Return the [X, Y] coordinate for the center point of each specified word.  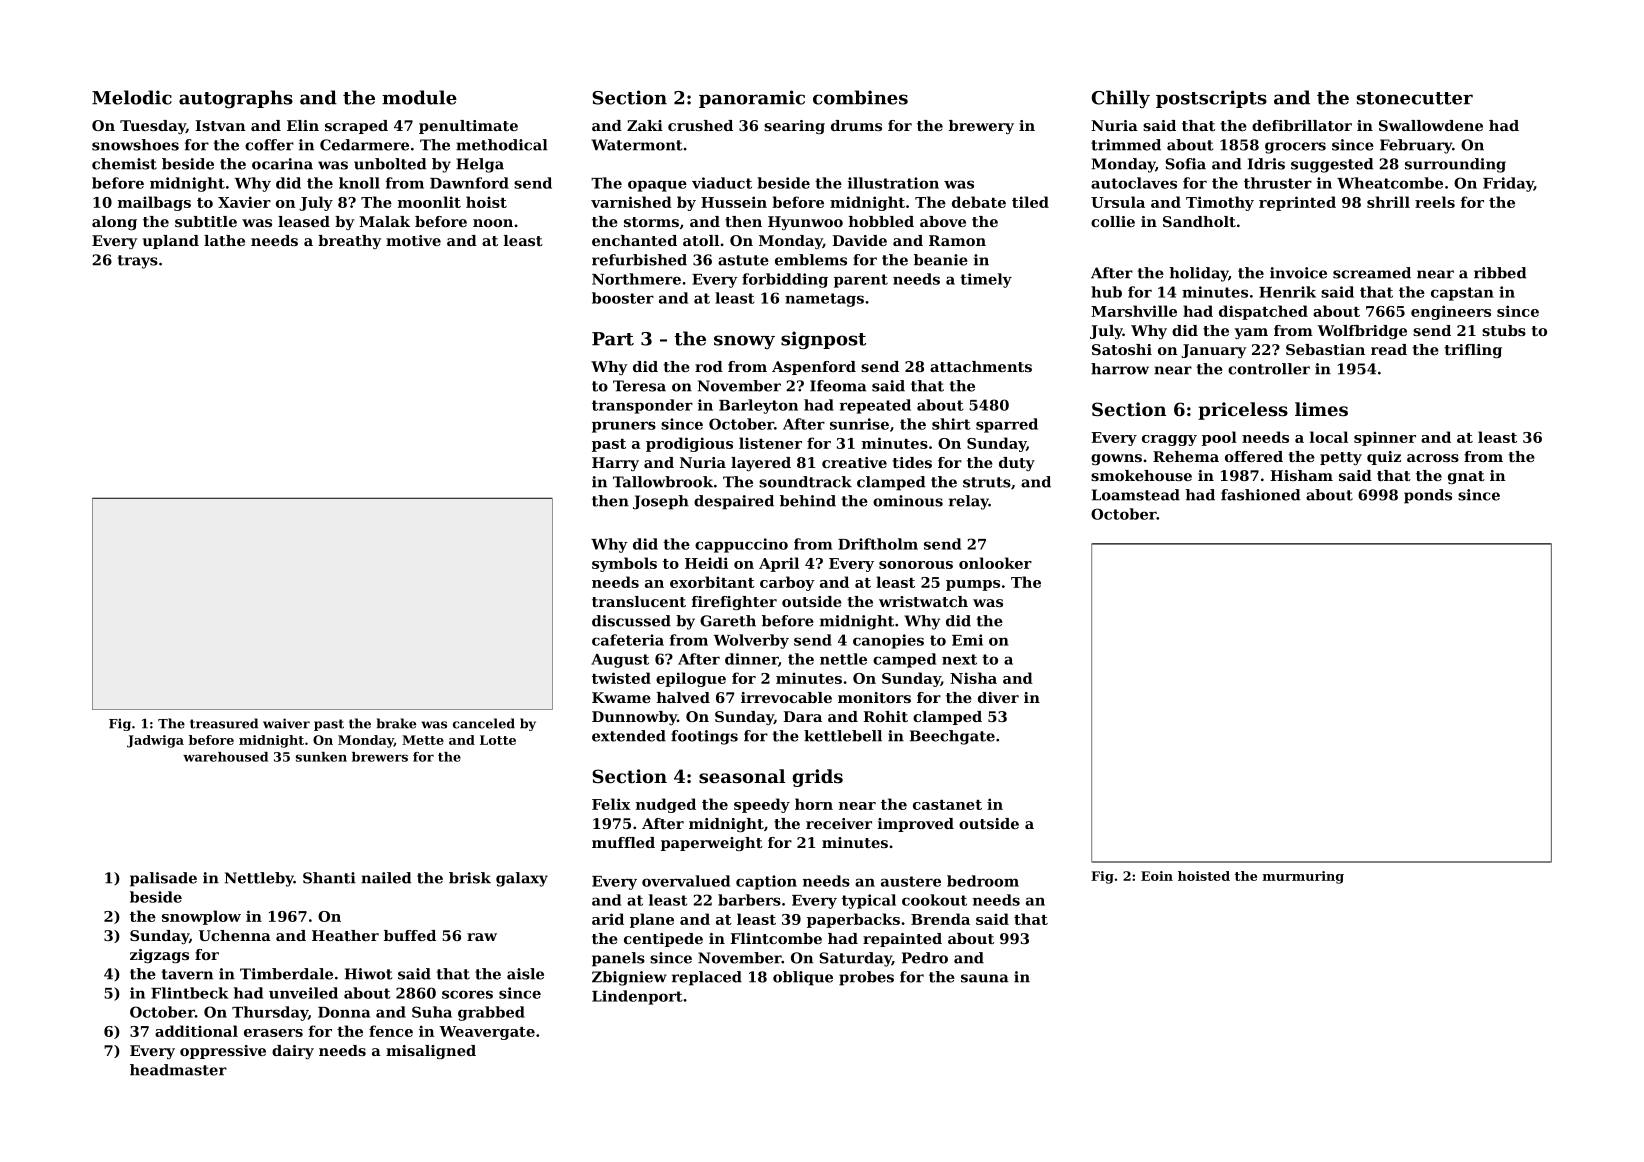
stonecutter [1415, 98]
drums [856, 125]
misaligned [431, 1052]
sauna [984, 978]
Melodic [132, 97]
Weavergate [487, 1033]
